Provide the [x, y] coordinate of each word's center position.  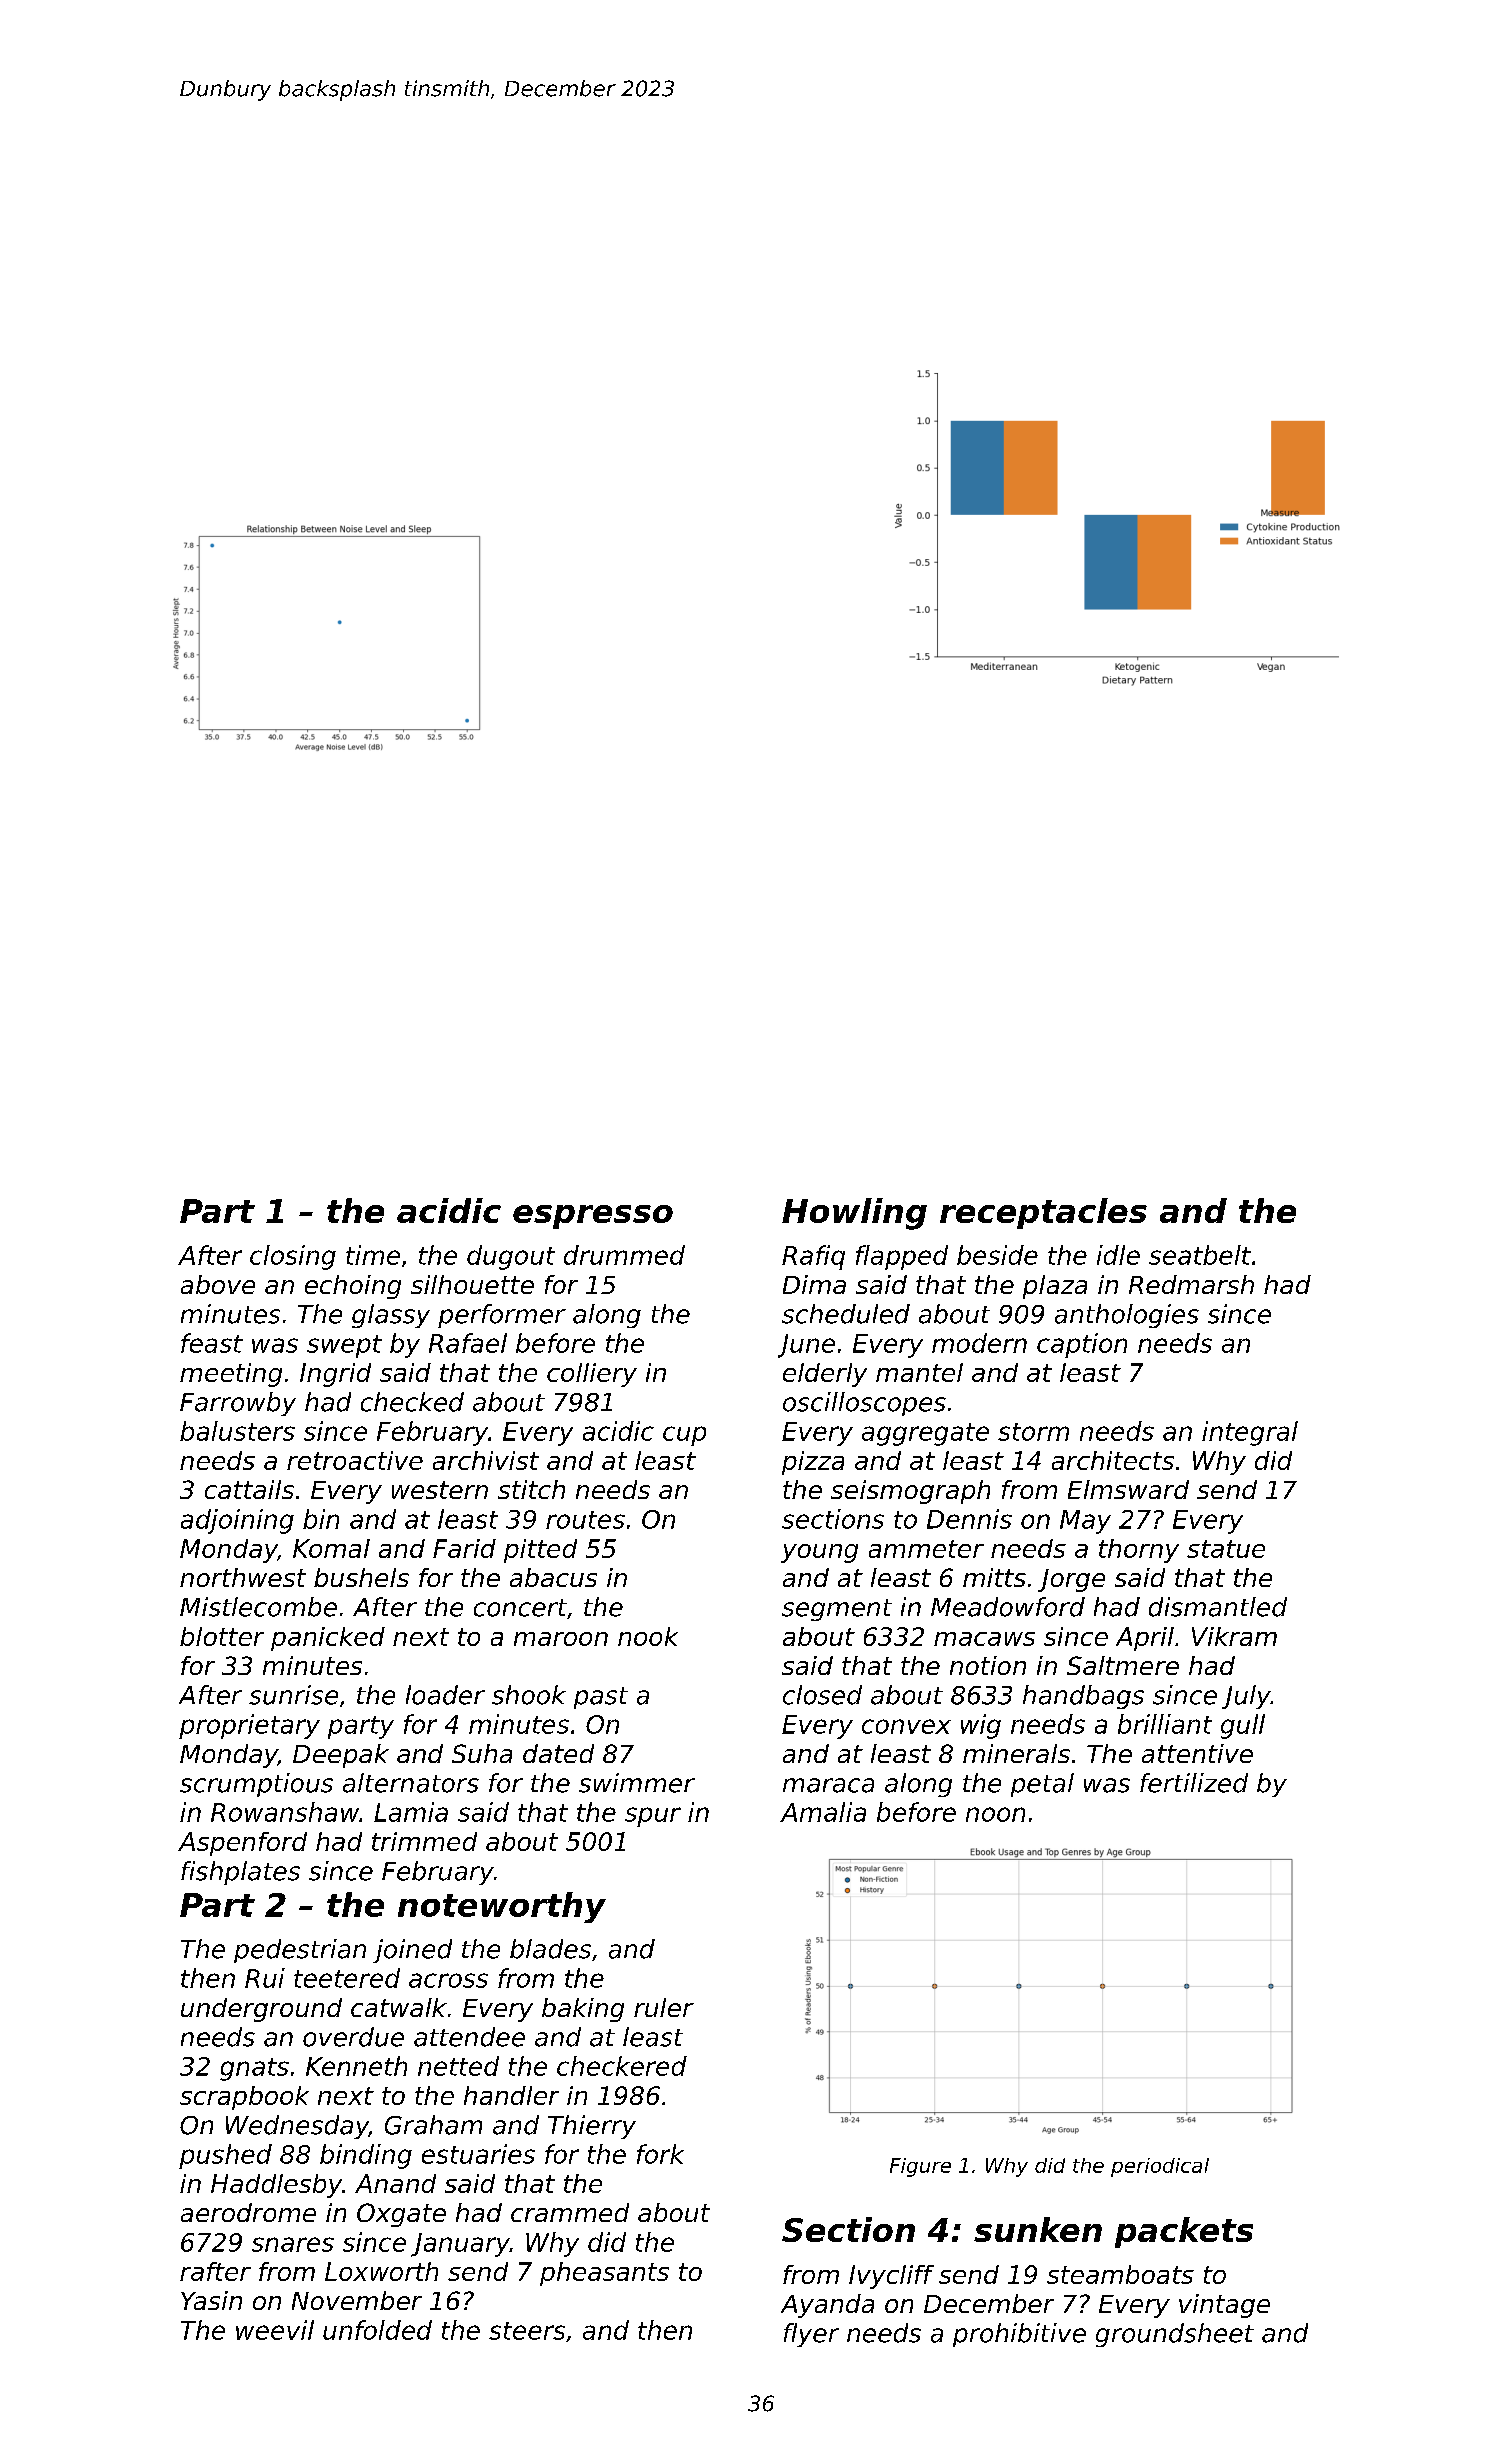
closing [293, 1257]
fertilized [1194, 1783]
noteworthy [502, 1907]
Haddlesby [276, 2186]
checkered [622, 2066]
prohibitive [1019, 2335]
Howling [854, 1214]
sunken [1038, 2229]
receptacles [1043, 1213]
